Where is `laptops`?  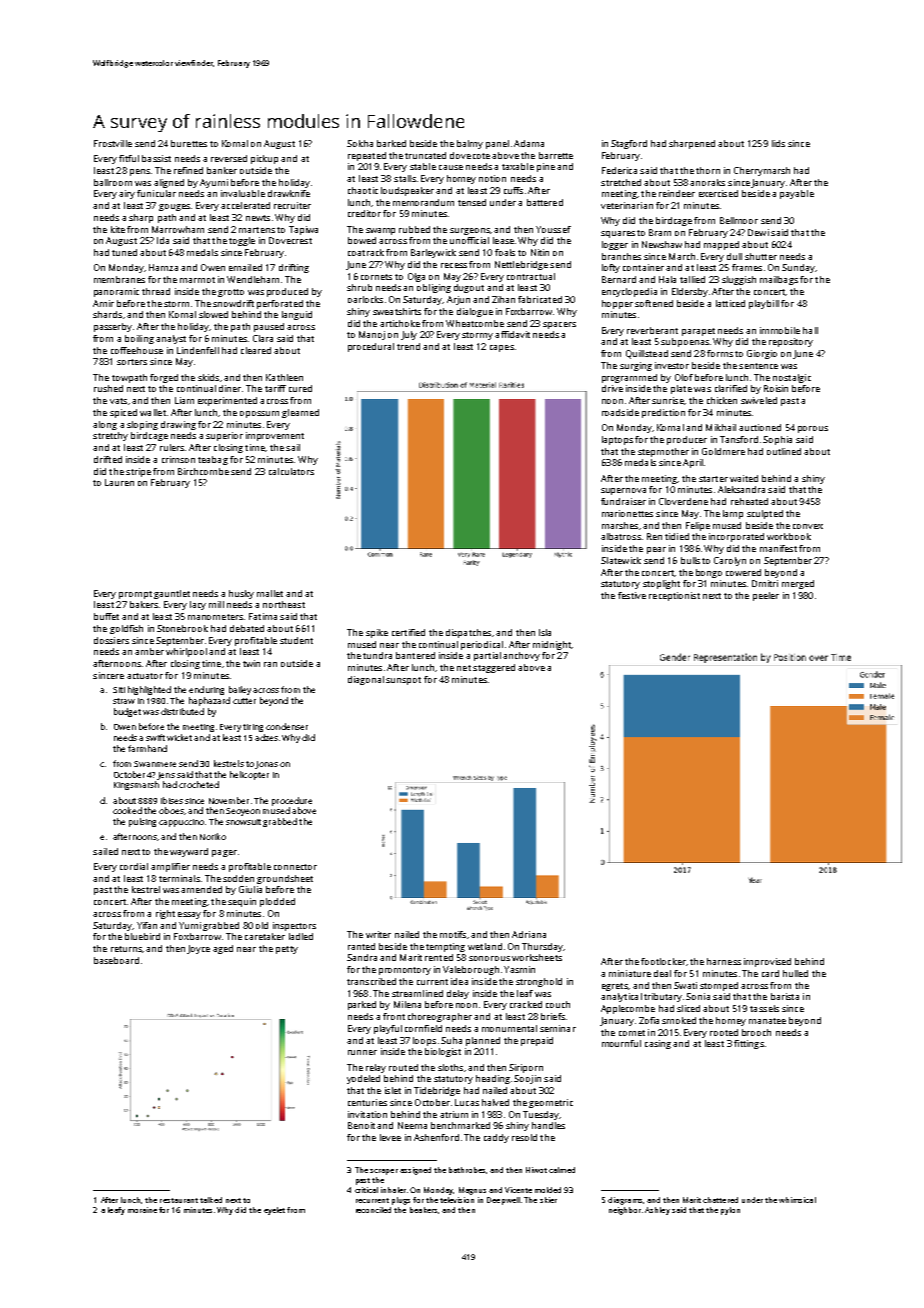
laptops is located at coordinates (617, 440).
